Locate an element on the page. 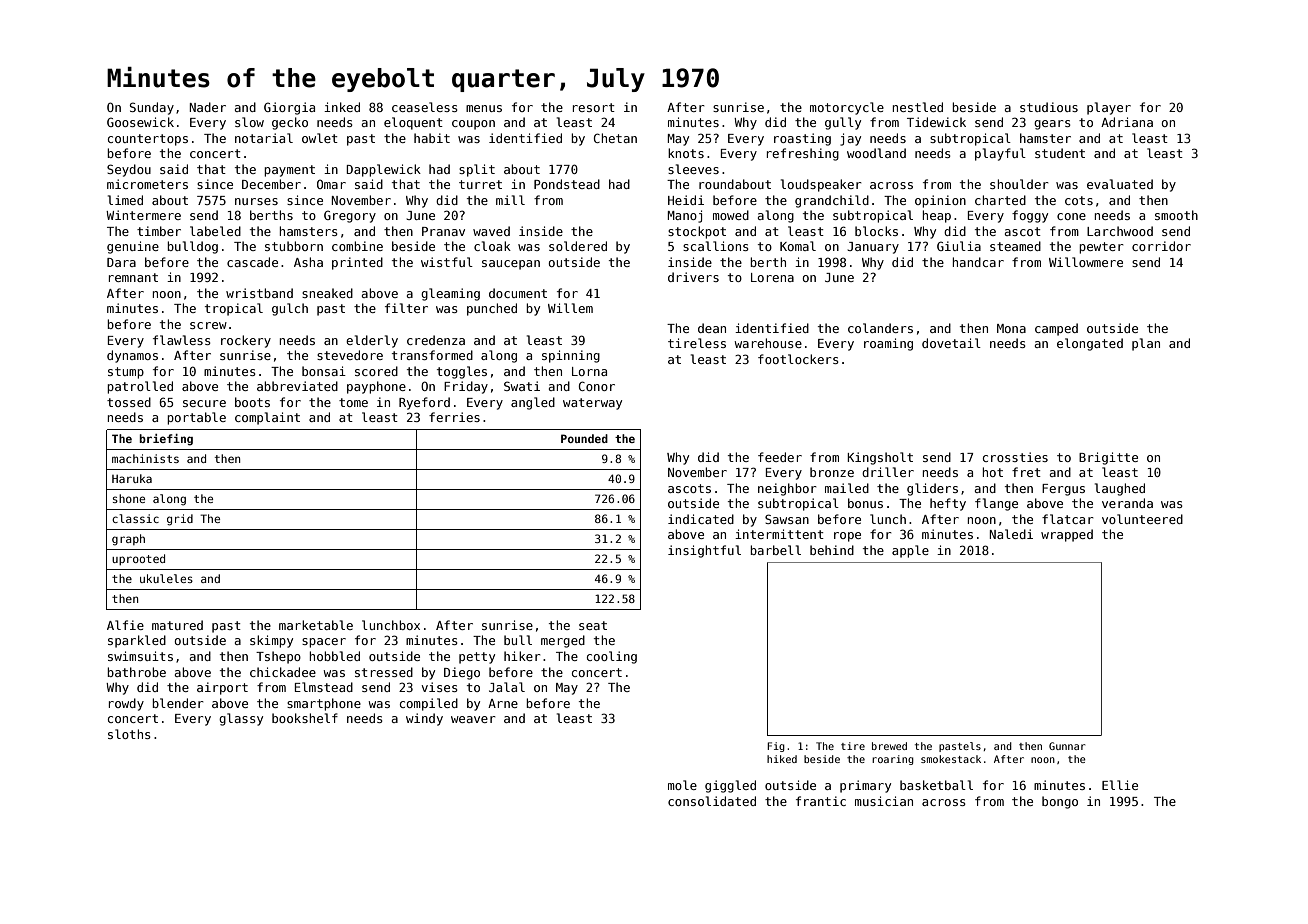 Image resolution: width=1308 pixels, height=924 pixels. hiker is located at coordinates (522, 656).
